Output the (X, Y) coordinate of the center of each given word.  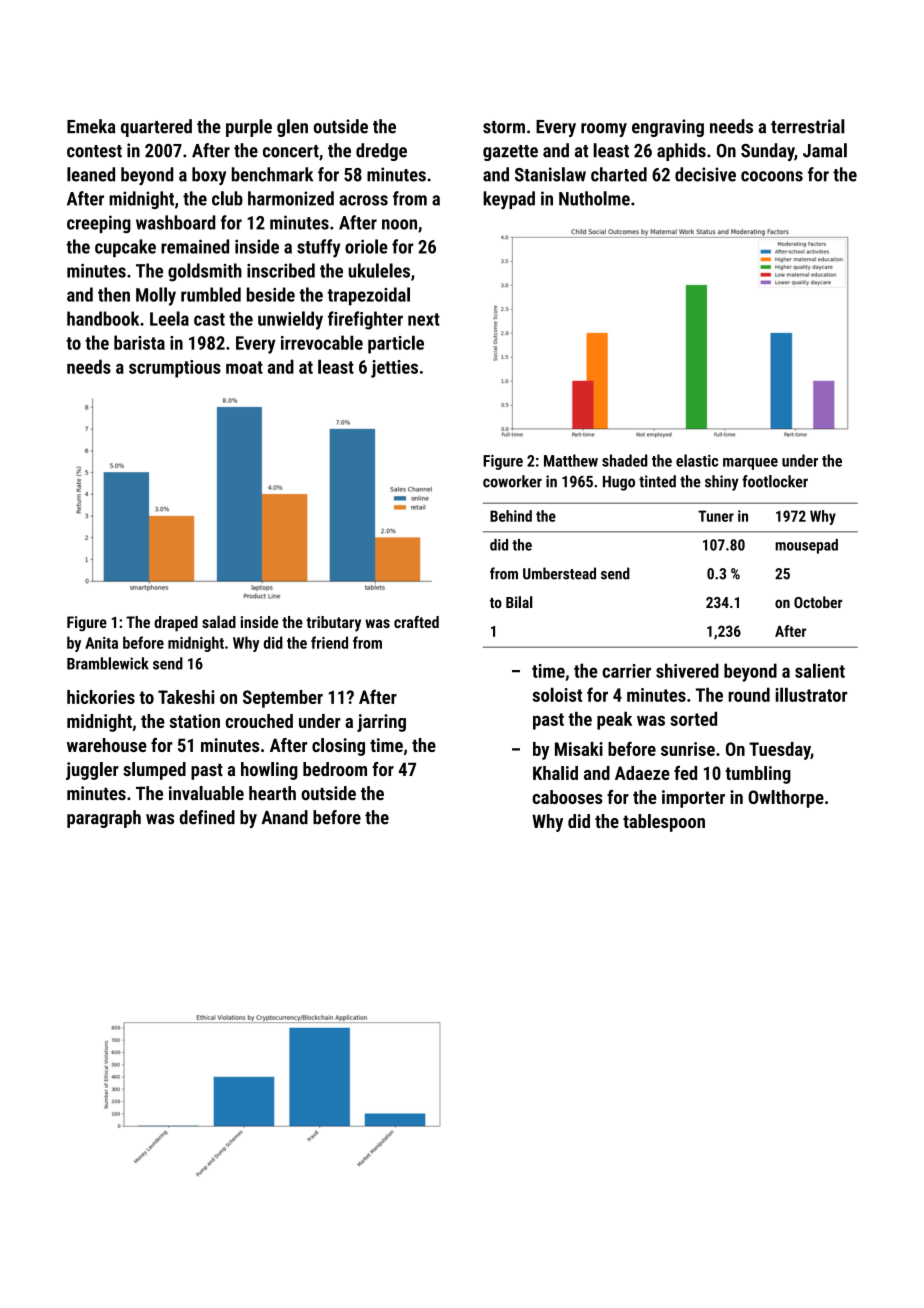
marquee (750, 464)
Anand (284, 817)
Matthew (571, 460)
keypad (509, 200)
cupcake (125, 248)
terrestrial (808, 126)
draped (176, 623)
